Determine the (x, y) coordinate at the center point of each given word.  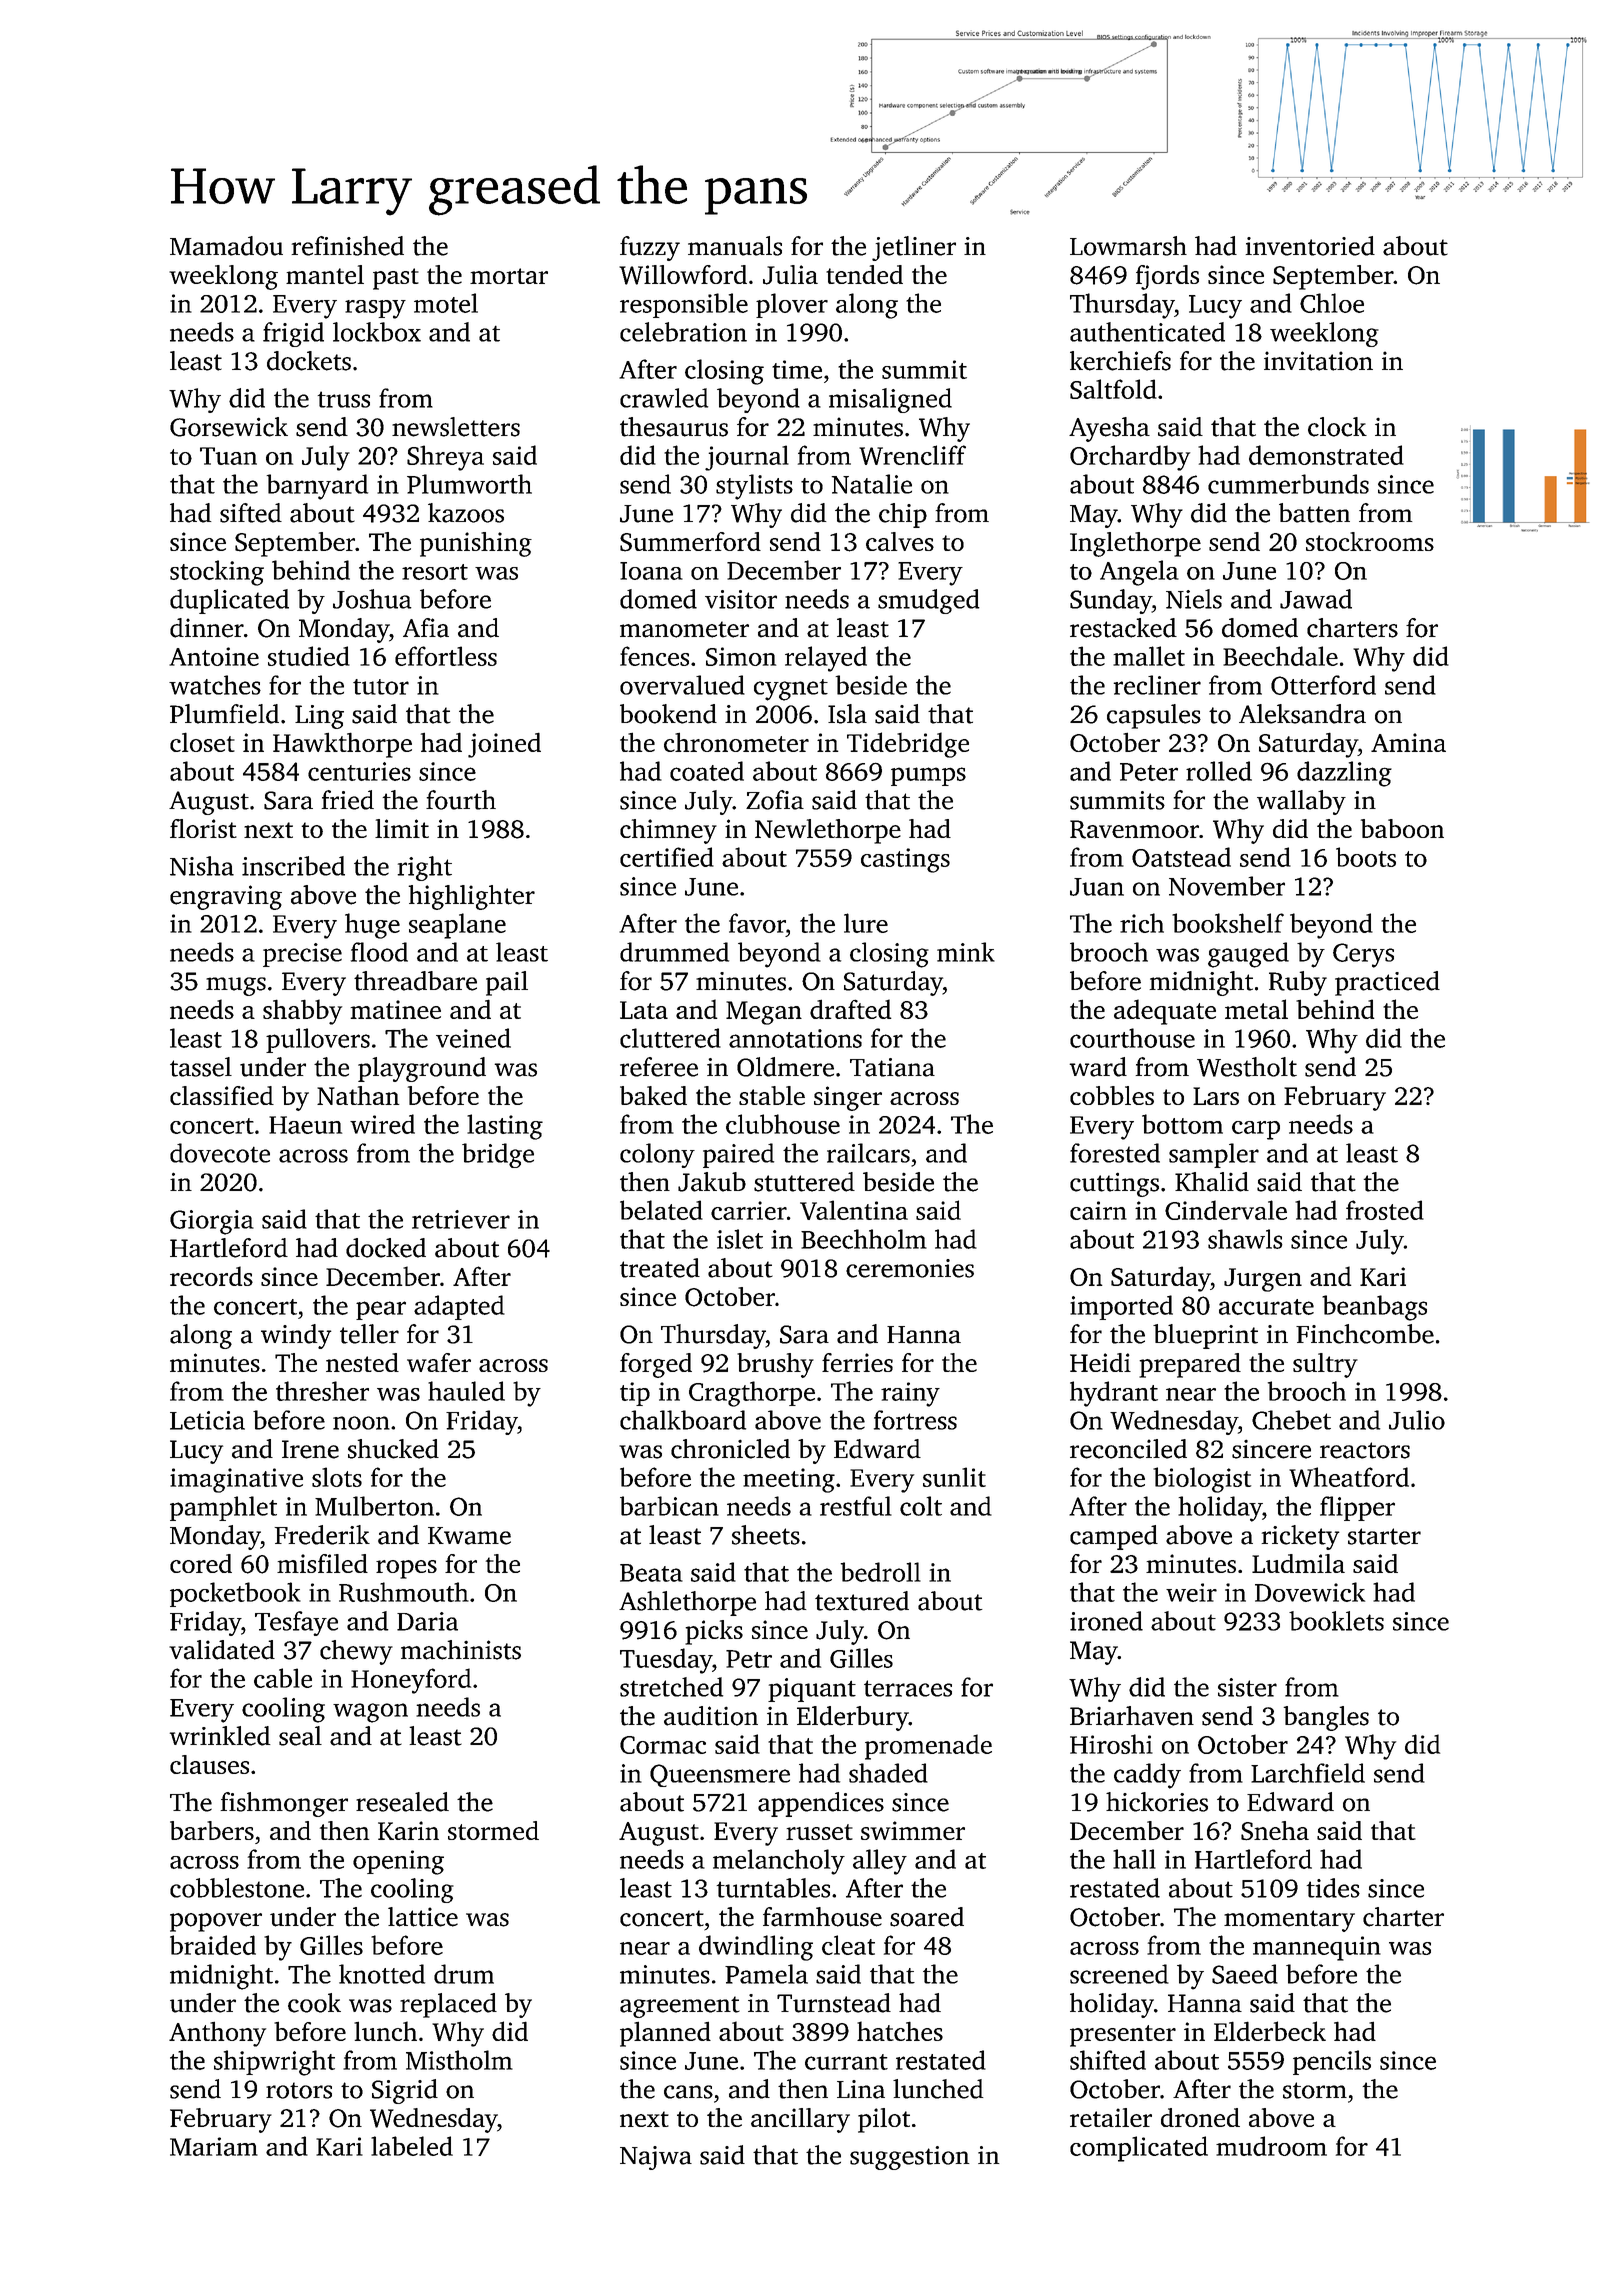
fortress (915, 1420)
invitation (1318, 361)
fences (654, 656)
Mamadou (226, 246)
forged (656, 1365)
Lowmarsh (1128, 246)
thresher (322, 1391)
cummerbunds (1288, 484)
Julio (1417, 1420)
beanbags (1374, 1308)
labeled (412, 2146)
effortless (446, 656)
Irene (310, 1449)
